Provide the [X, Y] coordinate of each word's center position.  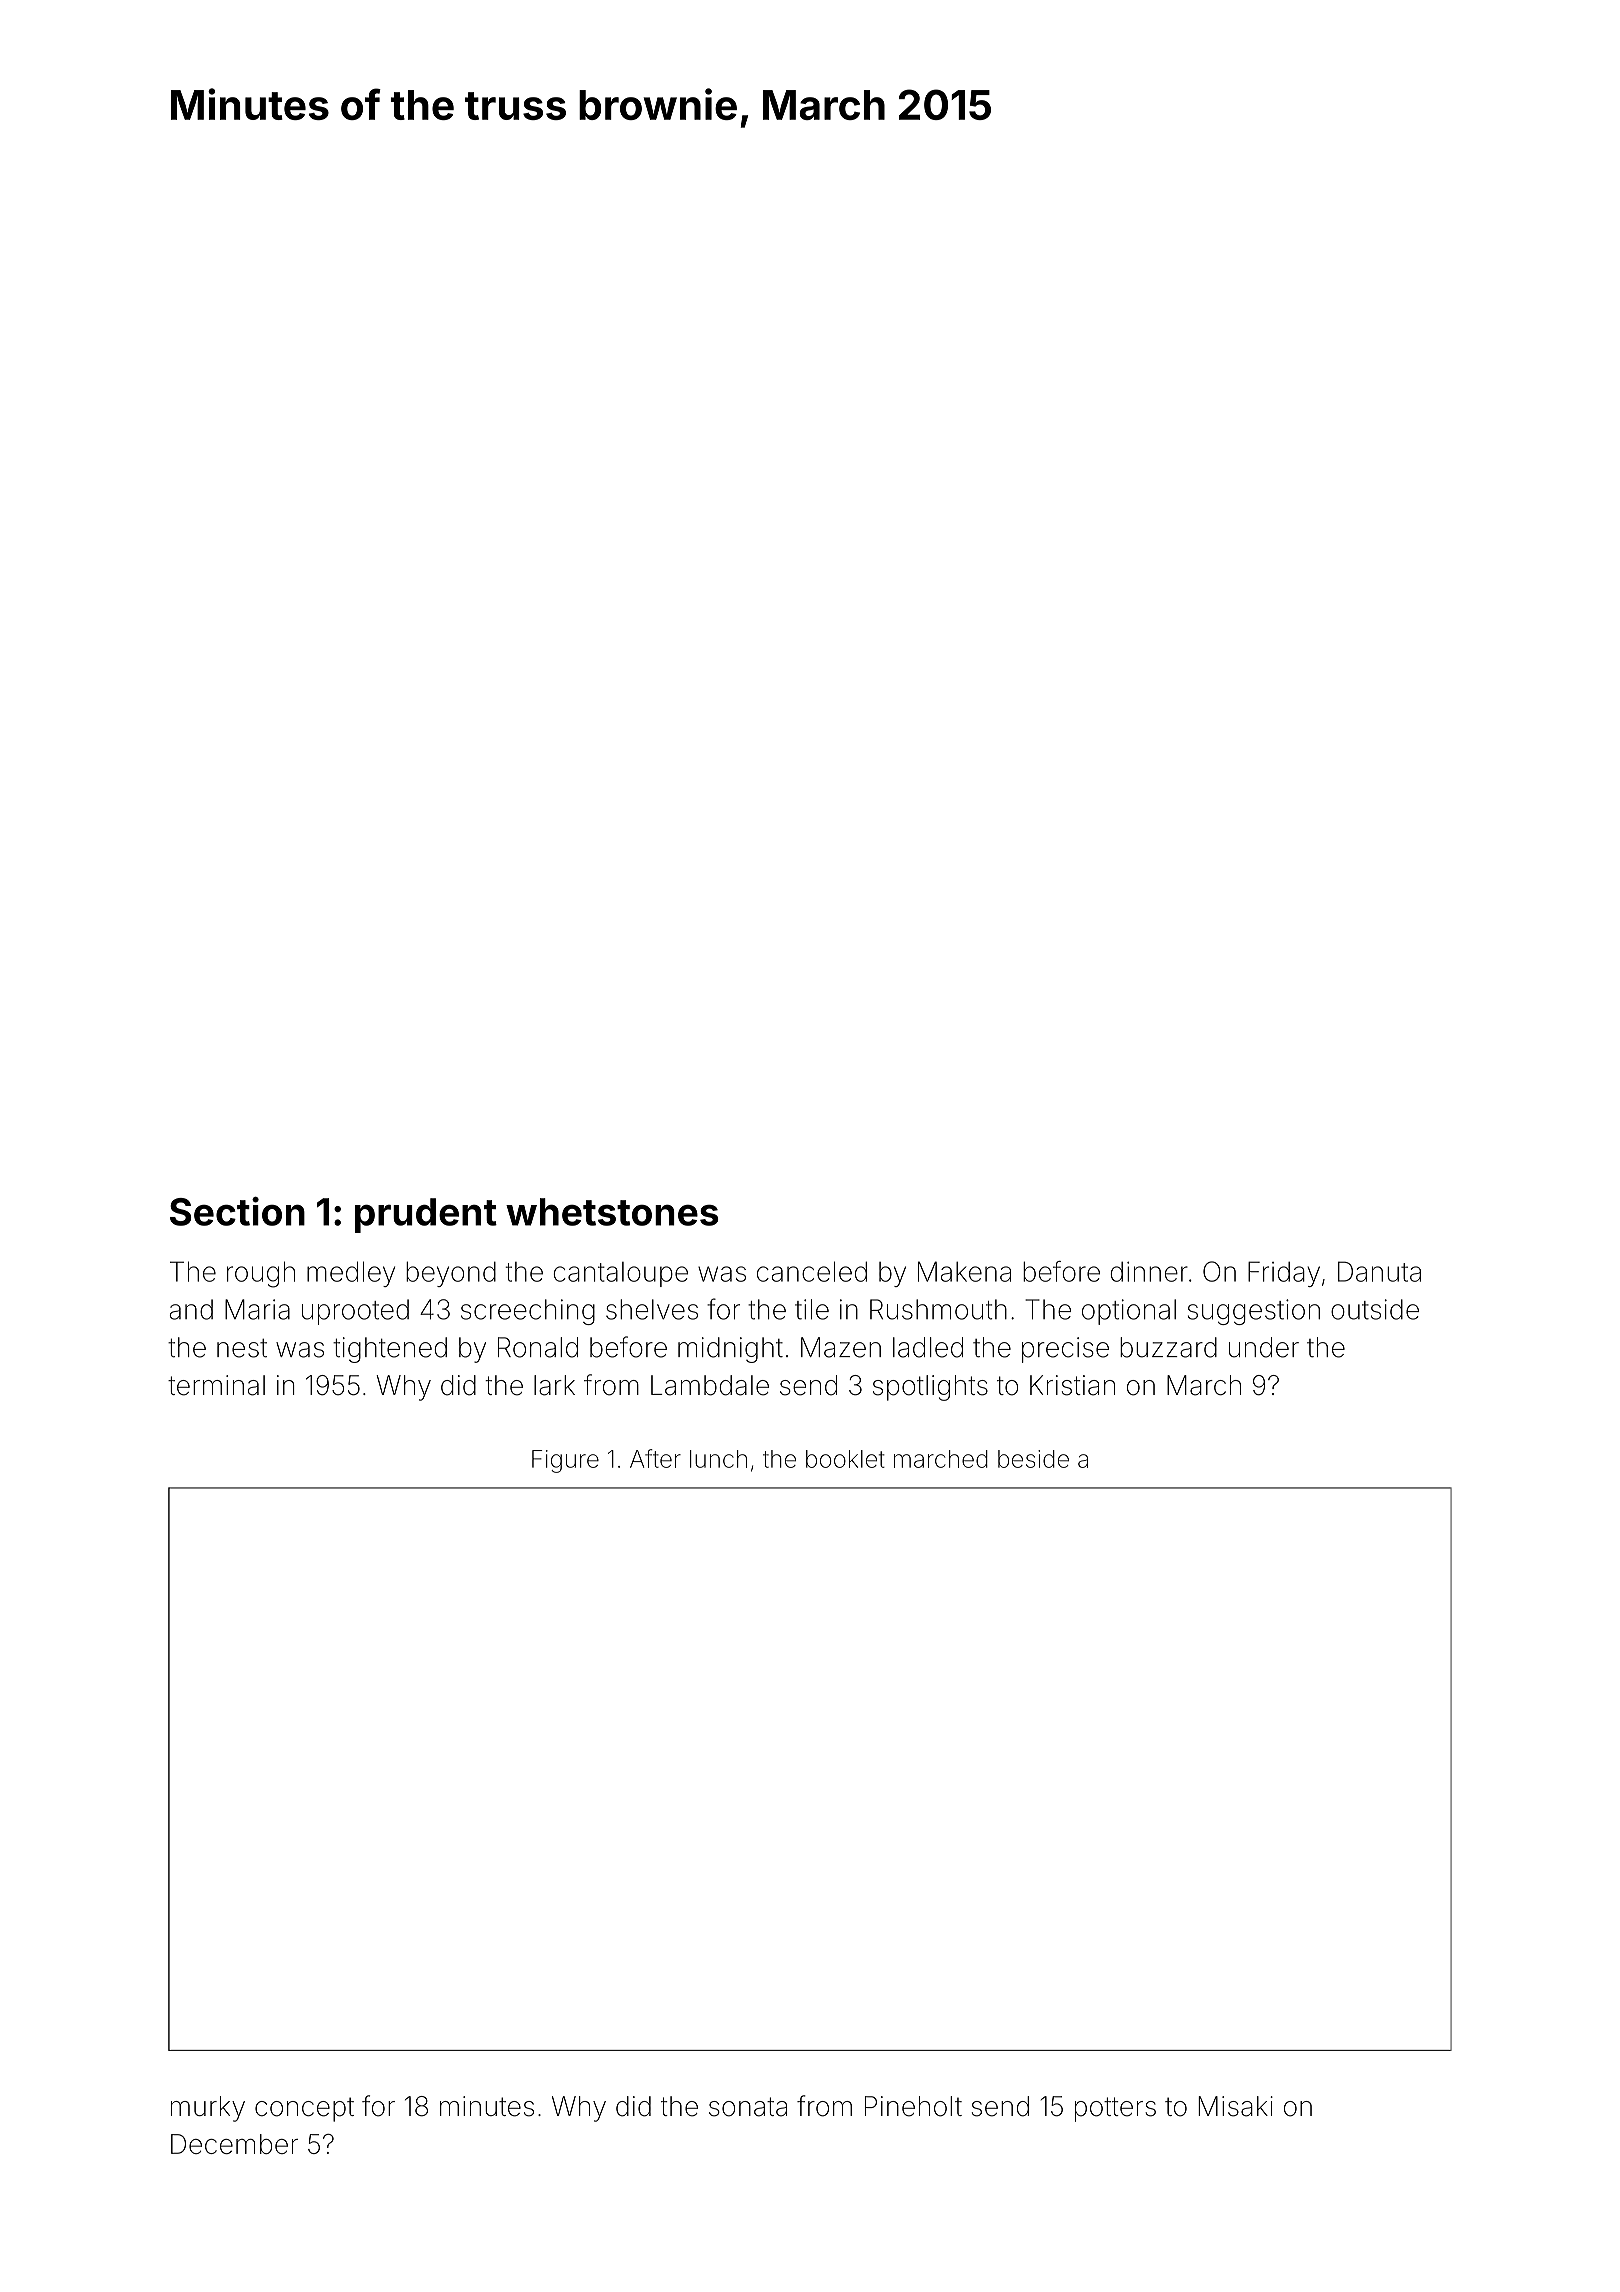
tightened [390, 1350]
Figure [565, 1461]
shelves [652, 1309]
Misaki [1235, 2106]
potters [1115, 2109]
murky [208, 2109]
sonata [748, 2107]
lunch [718, 1459]
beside [1033, 1459]
